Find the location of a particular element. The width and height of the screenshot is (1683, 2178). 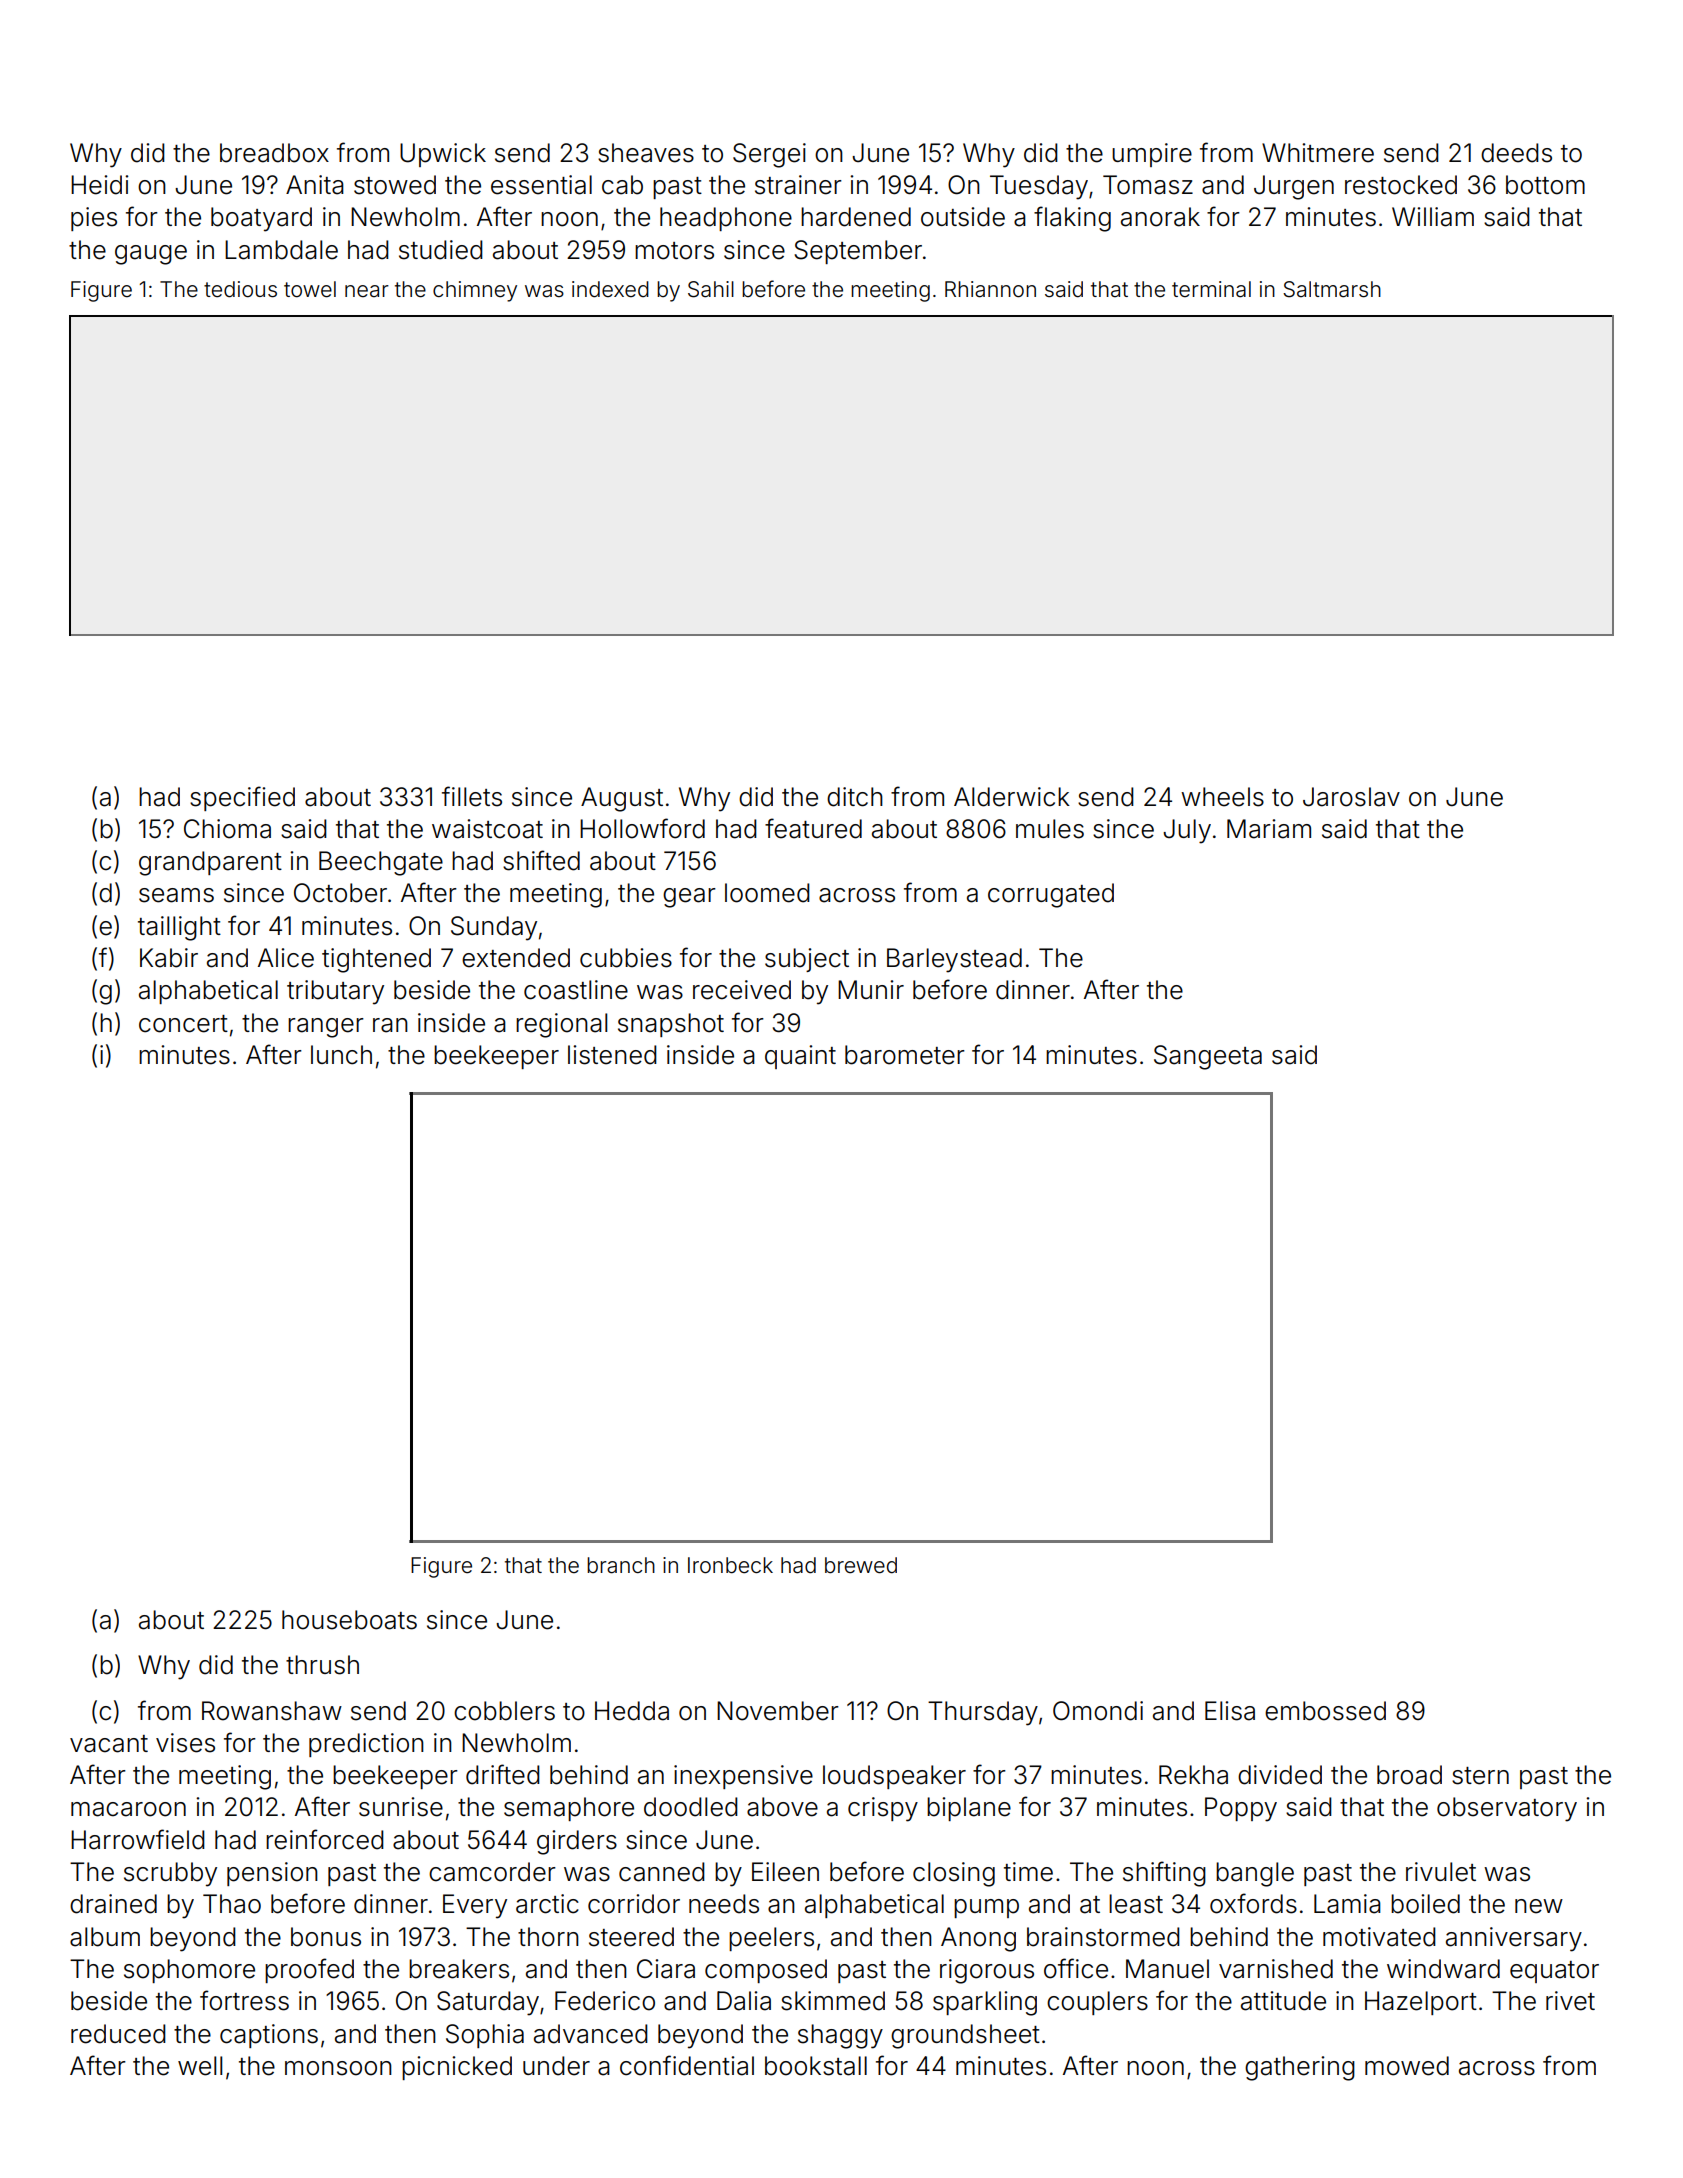

brewed is located at coordinates (861, 1565).
